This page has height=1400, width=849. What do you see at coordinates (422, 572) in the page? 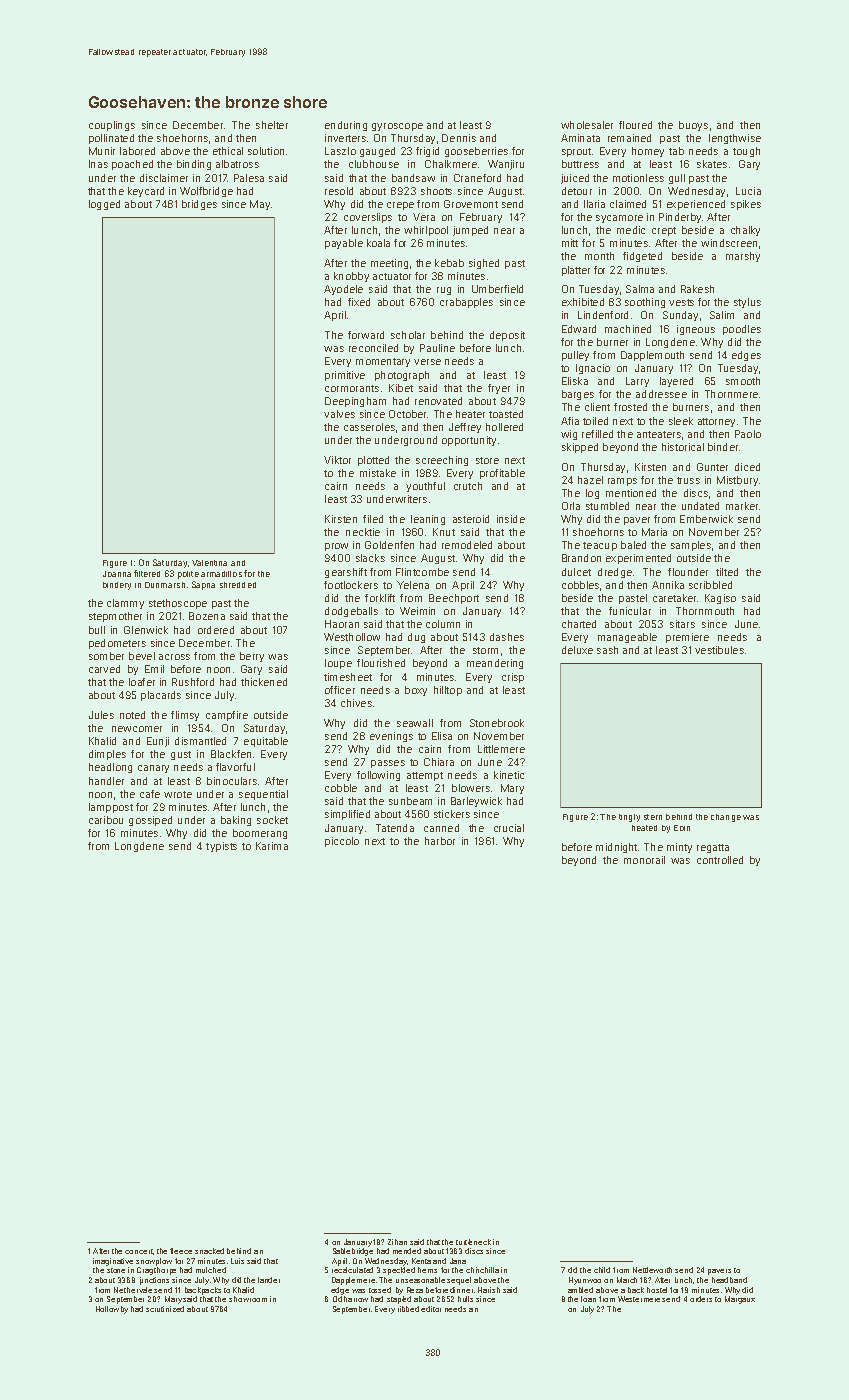
I see `Flintcombe` at bounding box center [422, 572].
